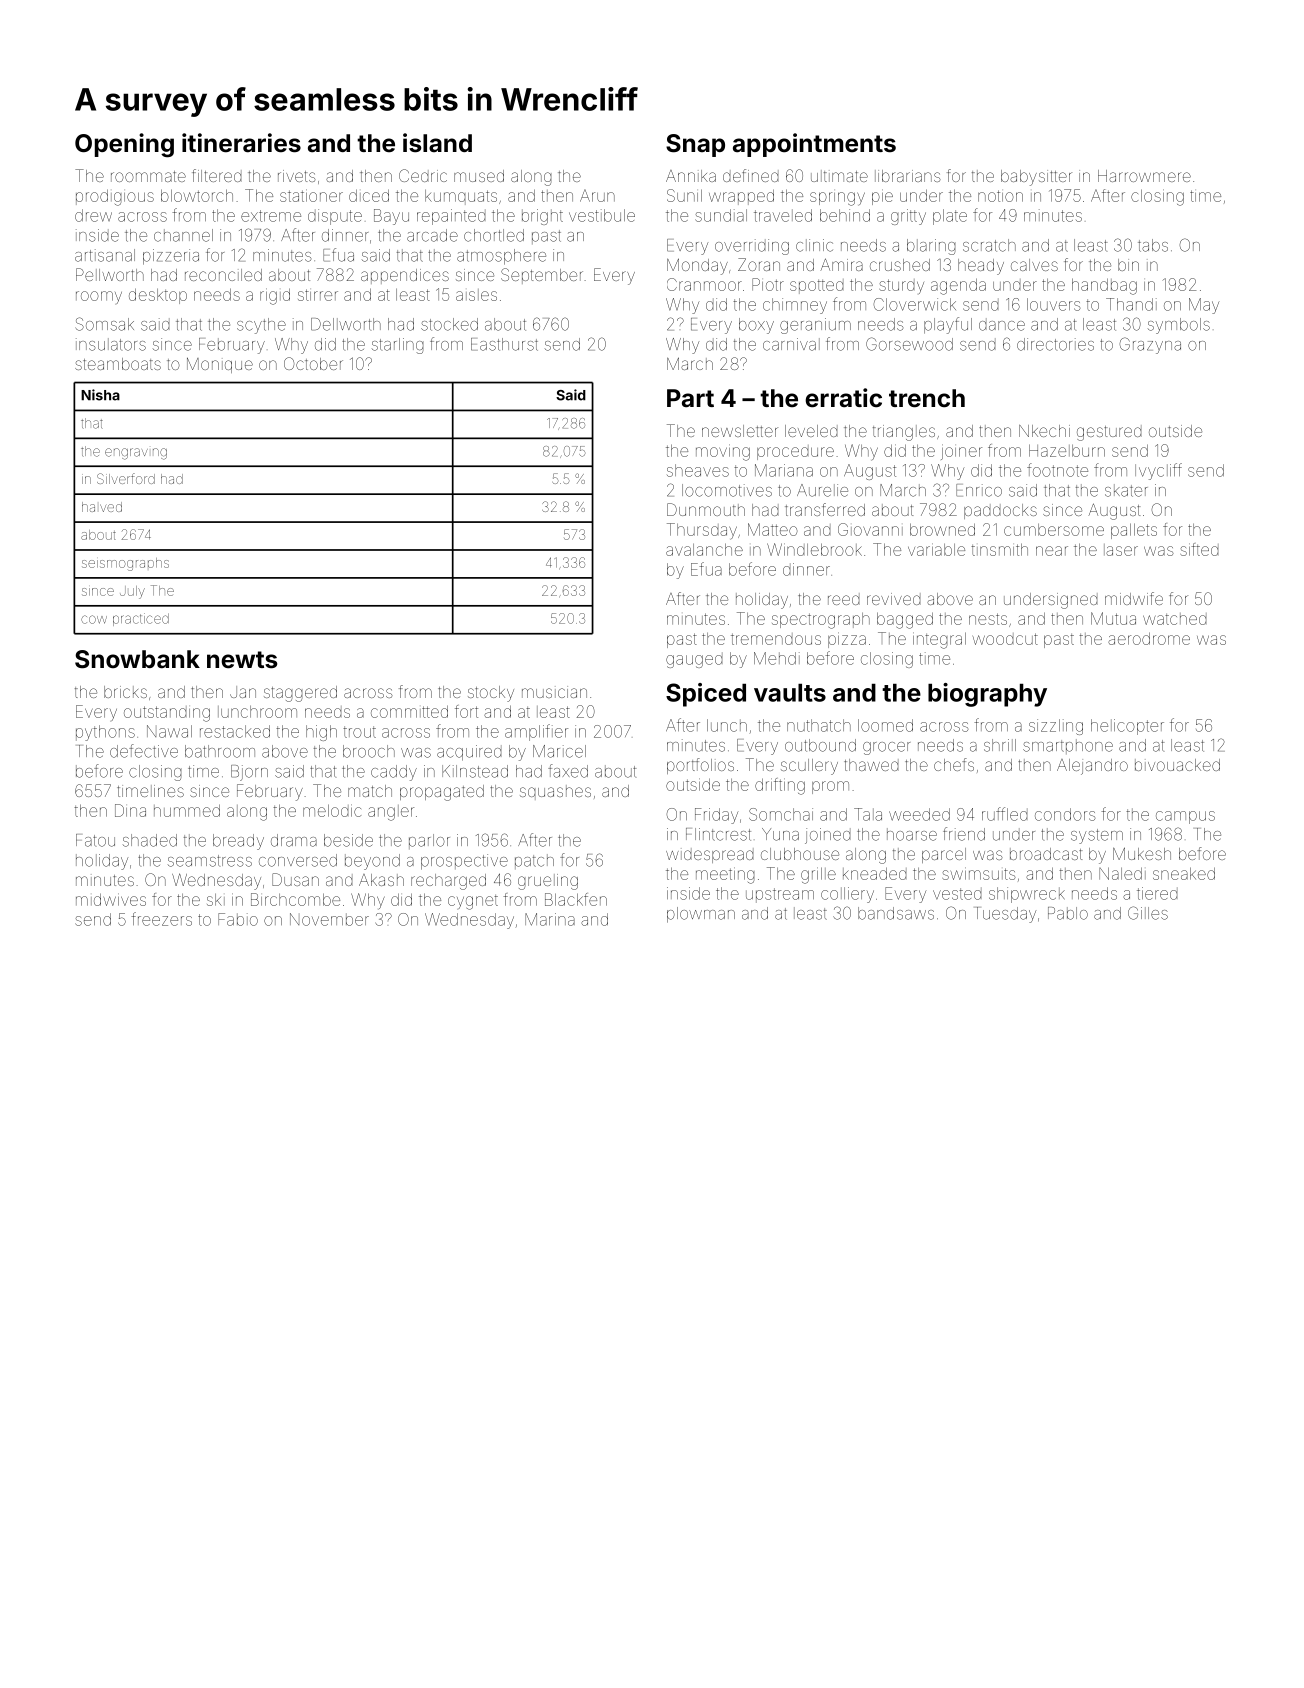 The width and height of the document is (1304, 1688). Describe the element at coordinates (124, 145) in the document. I see `Opening` at that location.
